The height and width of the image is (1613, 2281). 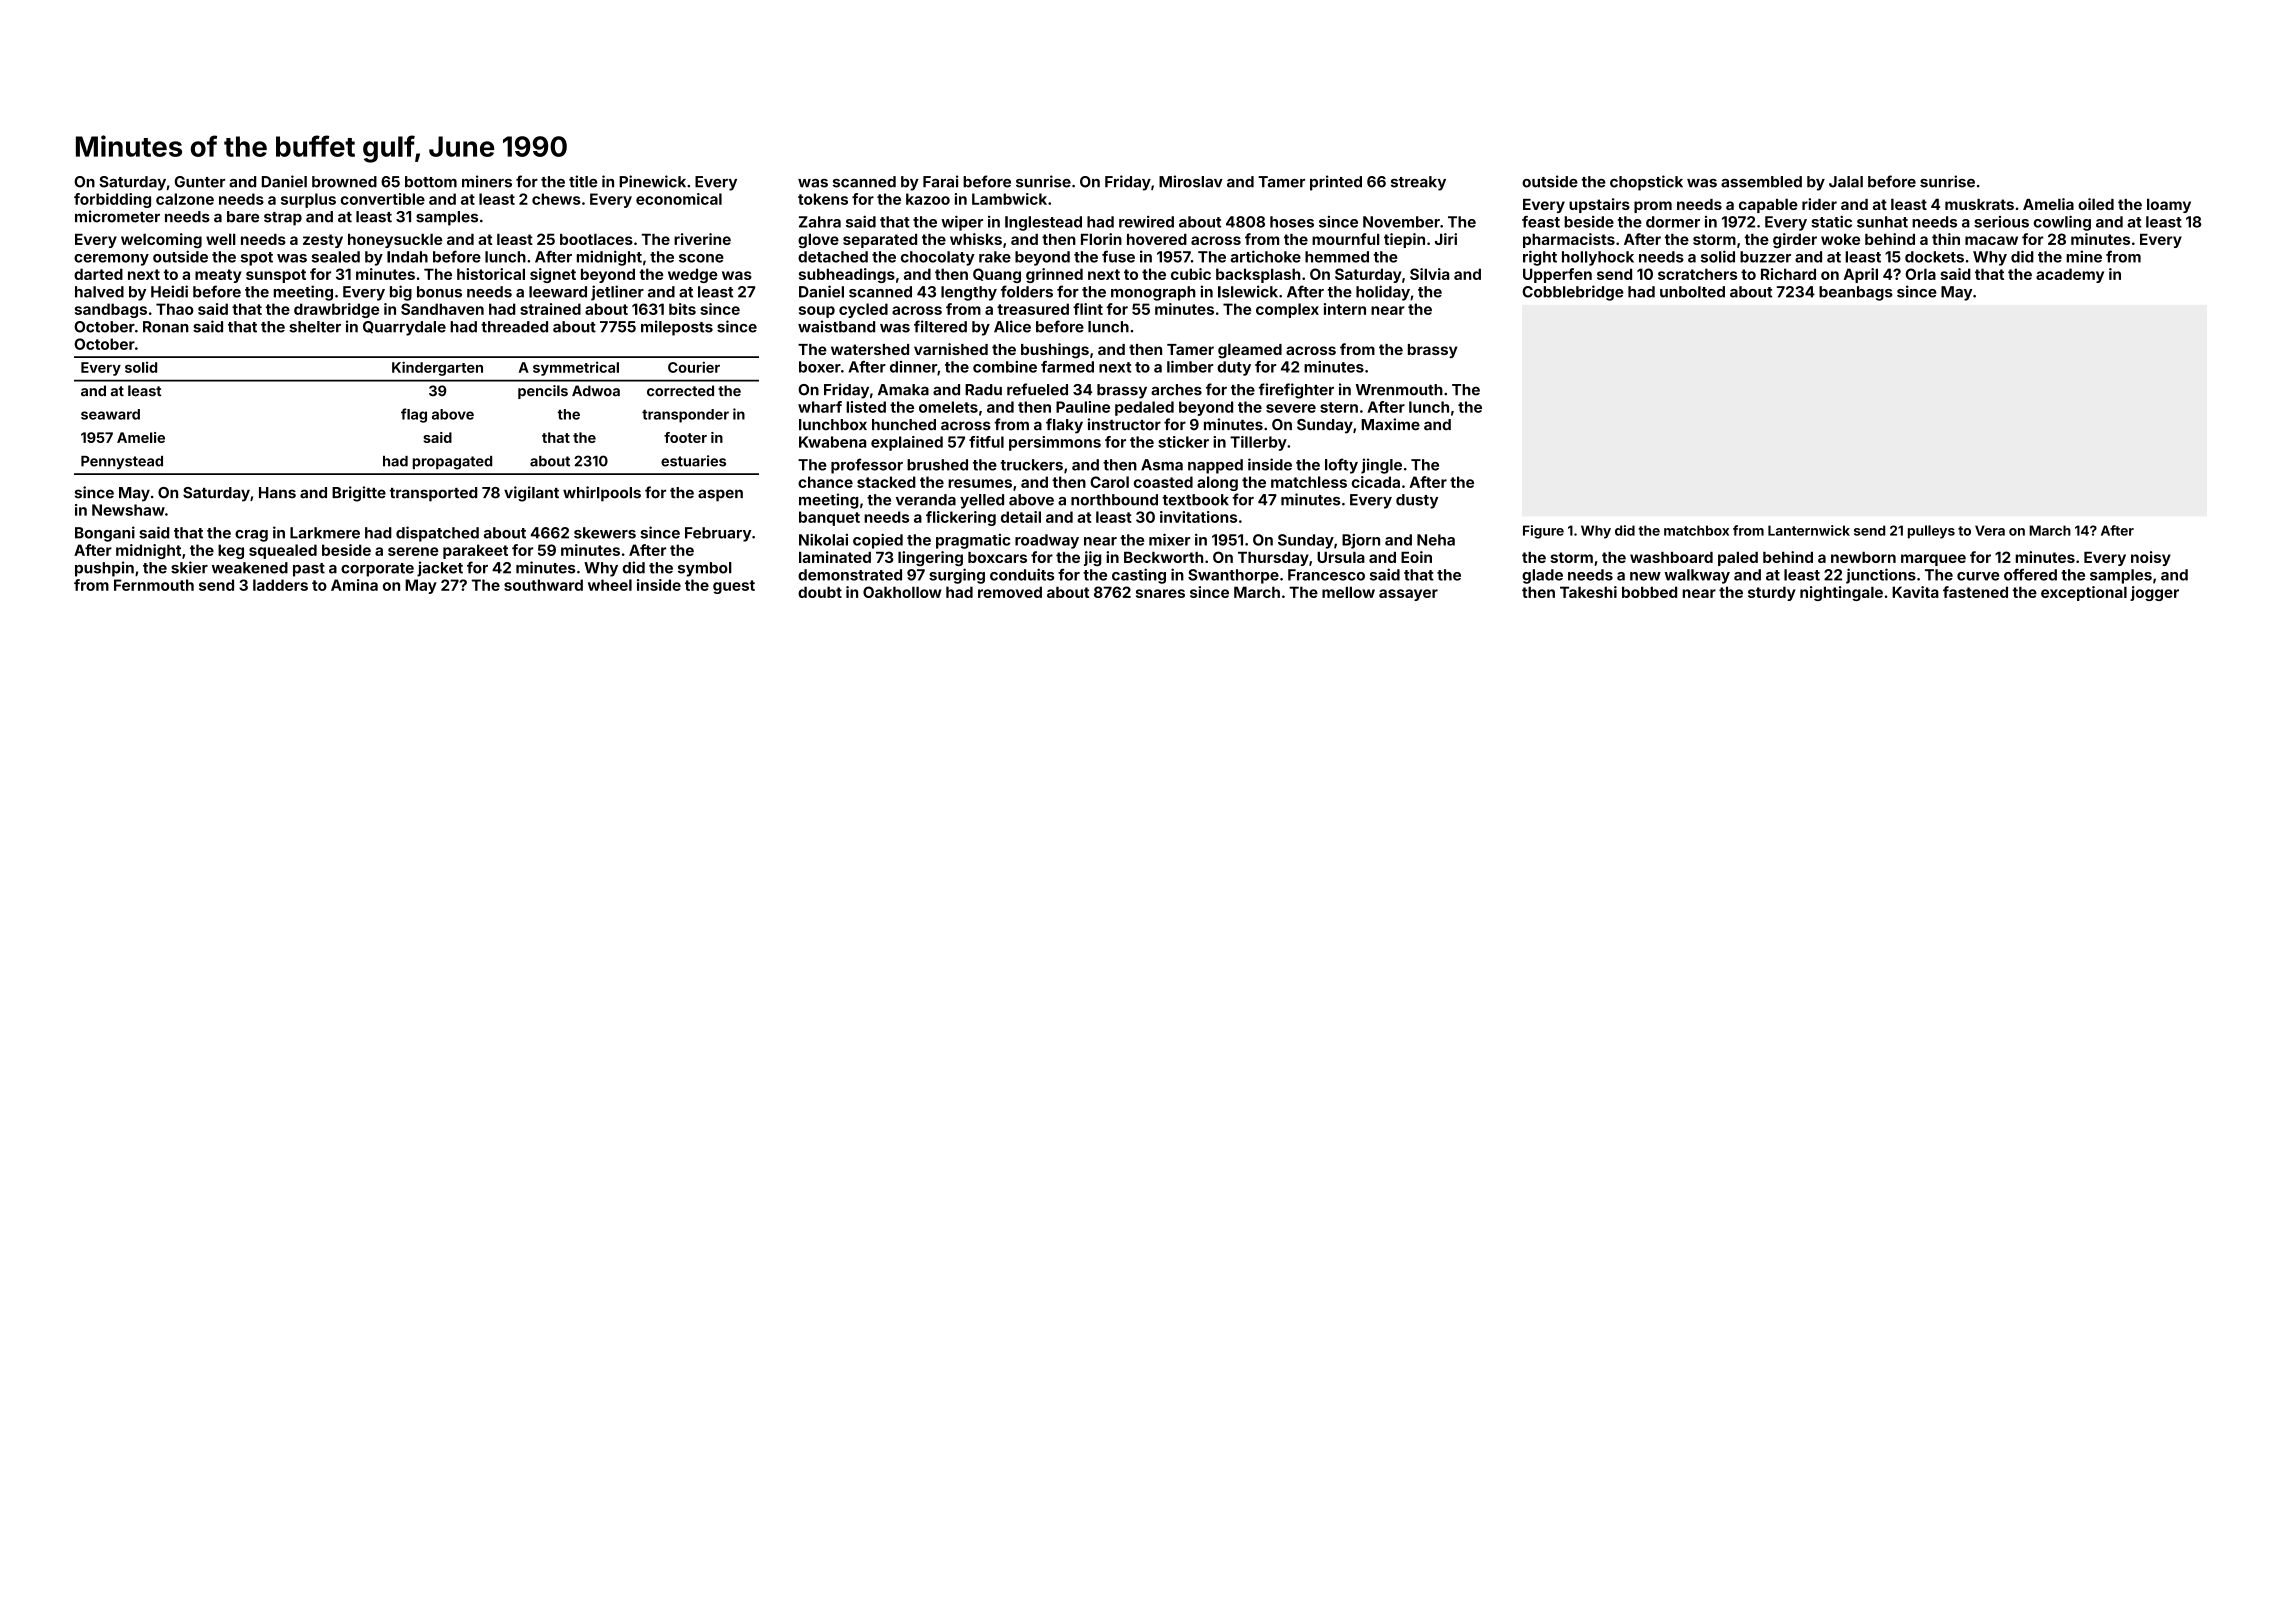 What do you see at coordinates (491, 274) in the image?
I see `historical` at bounding box center [491, 274].
